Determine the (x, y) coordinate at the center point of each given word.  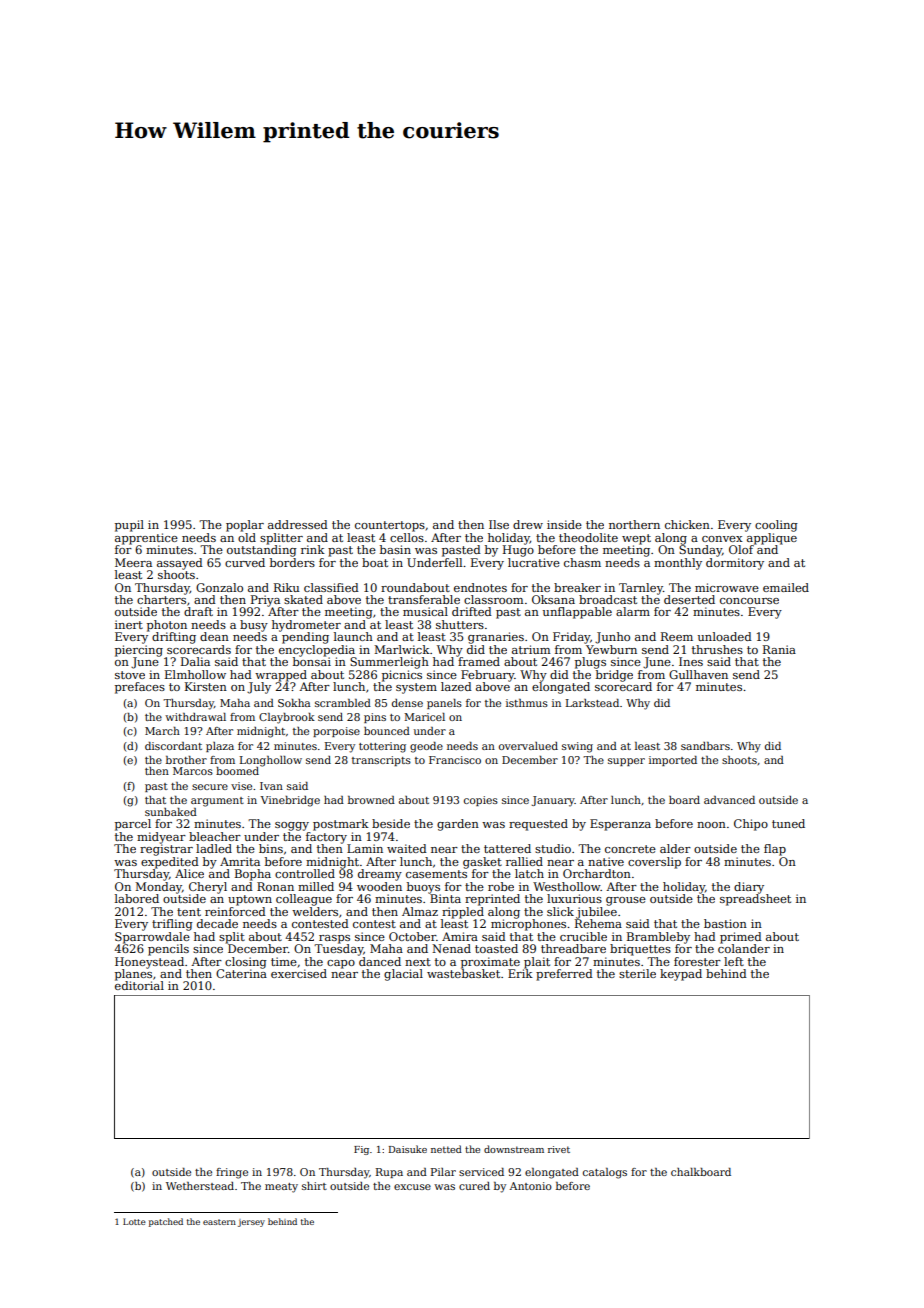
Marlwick (402, 649)
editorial (139, 985)
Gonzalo (219, 587)
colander (744, 948)
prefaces (140, 688)
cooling (776, 526)
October (412, 936)
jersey (251, 1223)
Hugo (518, 551)
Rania (779, 649)
